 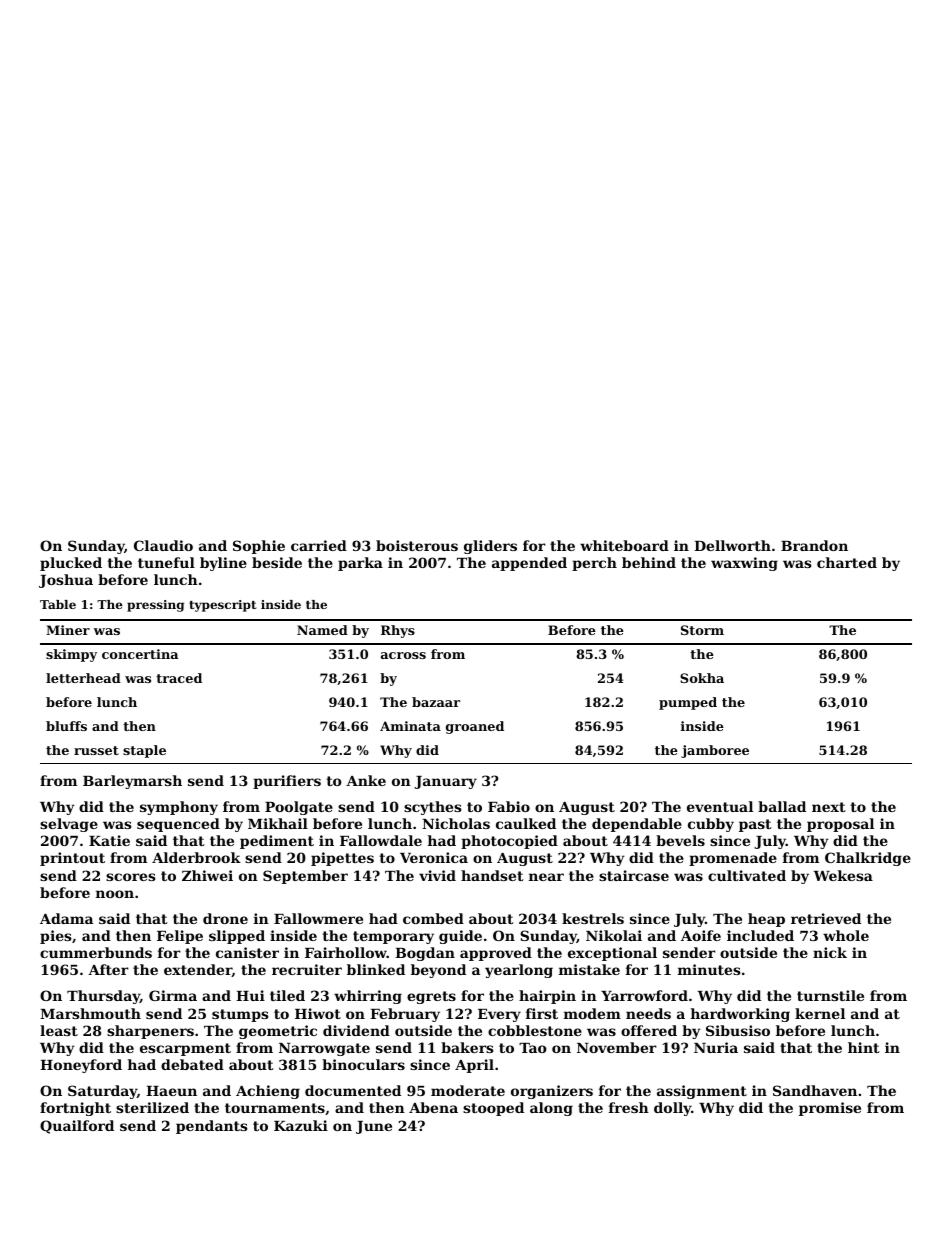 What do you see at coordinates (715, 751) in the document?
I see `jamboree` at bounding box center [715, 751].
